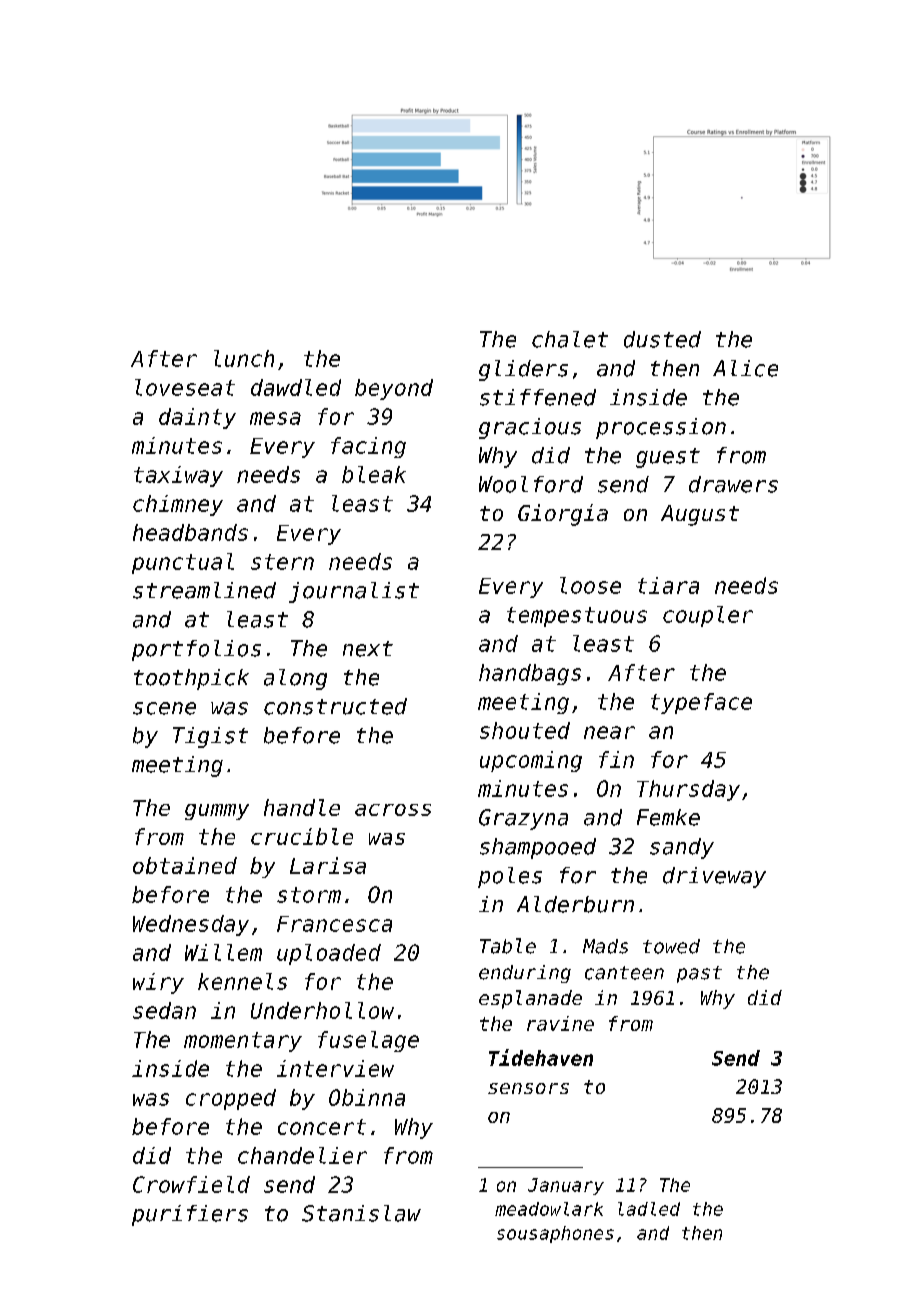 Image resolution: width=924 pixels, height=1314 pixels. What do you see at coordinates (699, 974) in the document?
I see `past` at bounding box center [699, 974].
